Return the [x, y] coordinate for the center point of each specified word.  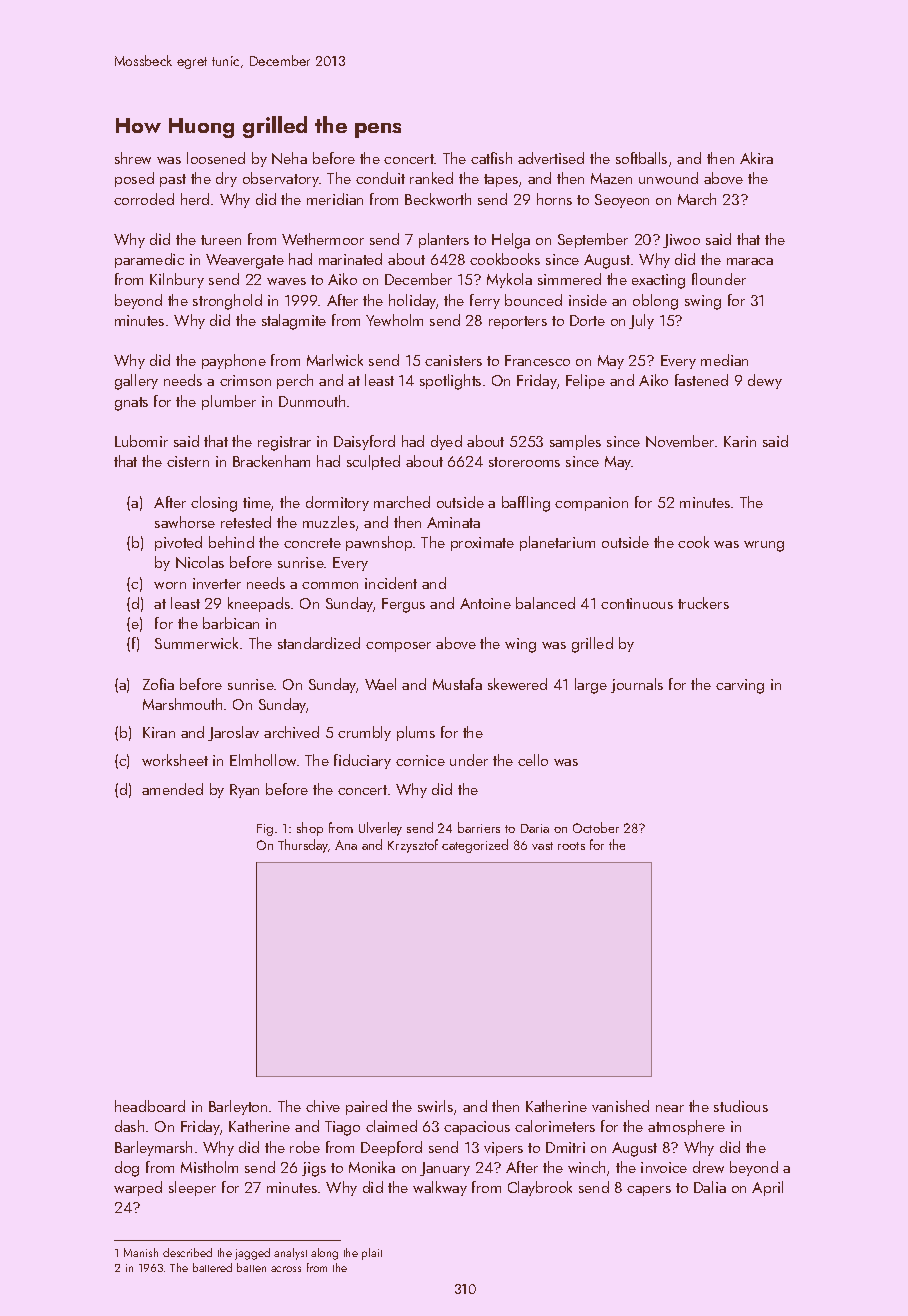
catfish [491, 158]
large [591, 686]
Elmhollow [263, 760]
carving [740, 686]
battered [212, 1267]
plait [372, 1254]
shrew [133, 158]
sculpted [373, 462]
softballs [641, 158]
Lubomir [141, 441]
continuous [637, 603]
